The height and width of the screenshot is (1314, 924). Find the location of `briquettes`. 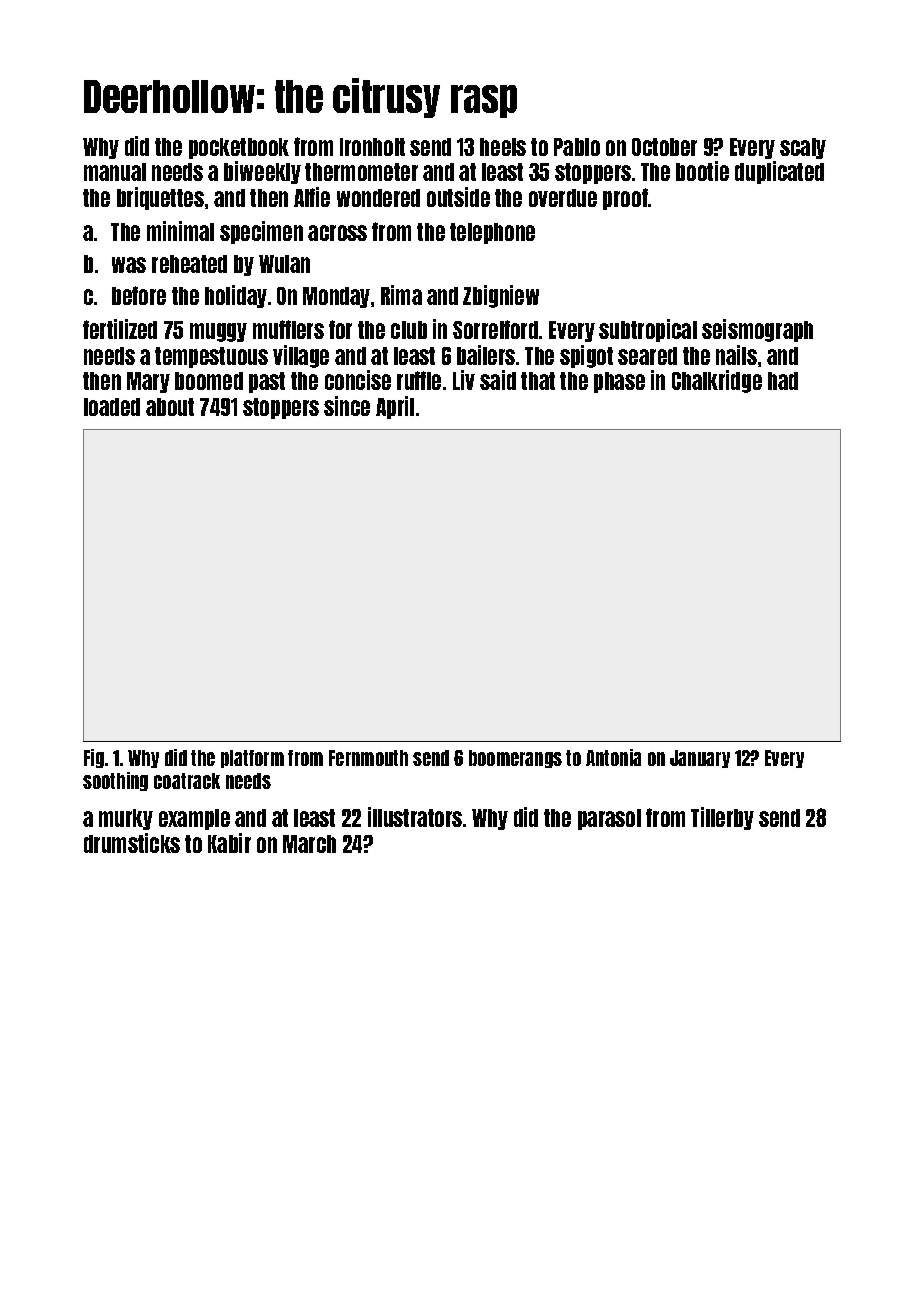

briquettes is located at coordinates (160, 198).
